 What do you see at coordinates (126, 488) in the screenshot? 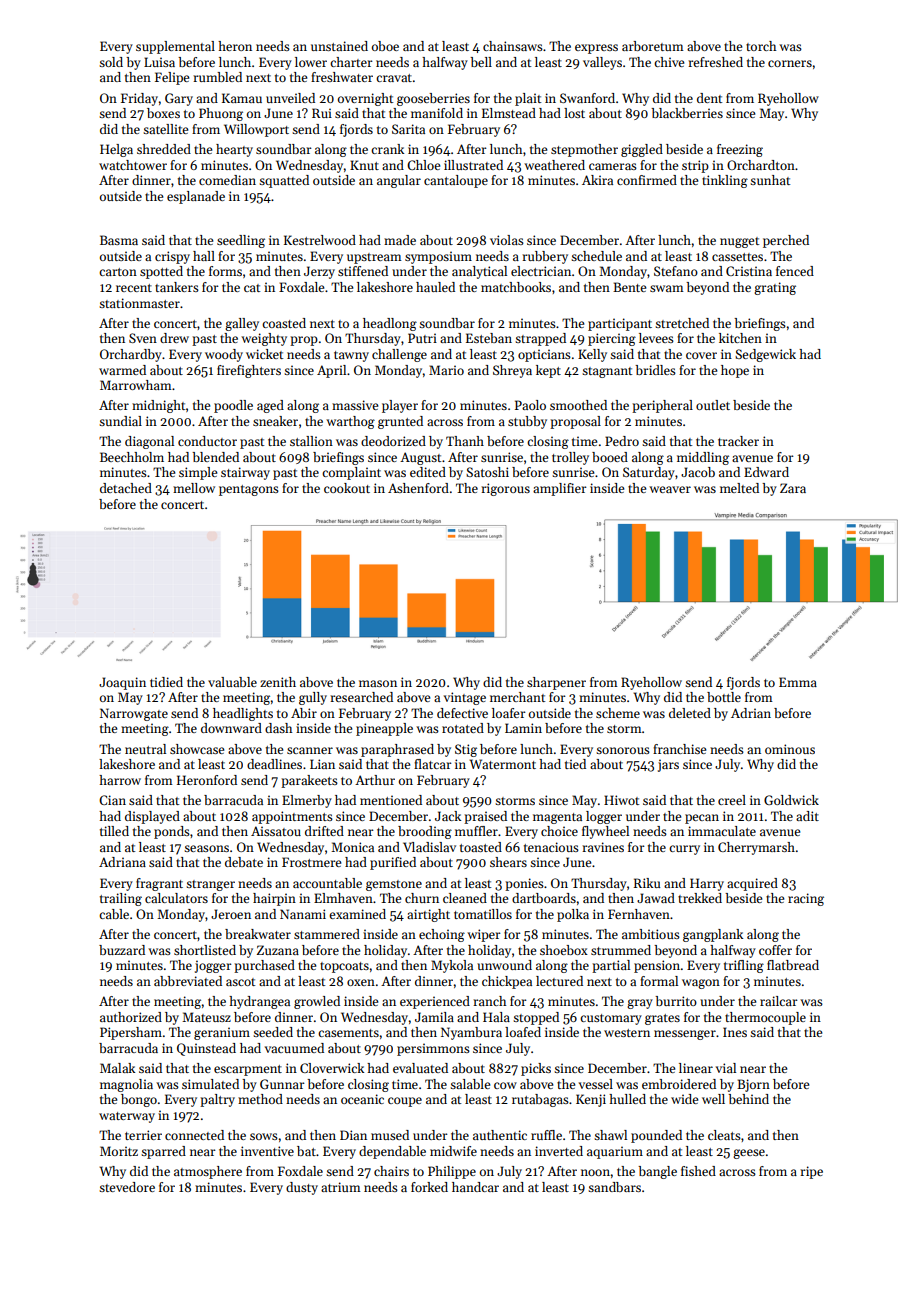
I see `detached` at bounding box center [126, 488].
